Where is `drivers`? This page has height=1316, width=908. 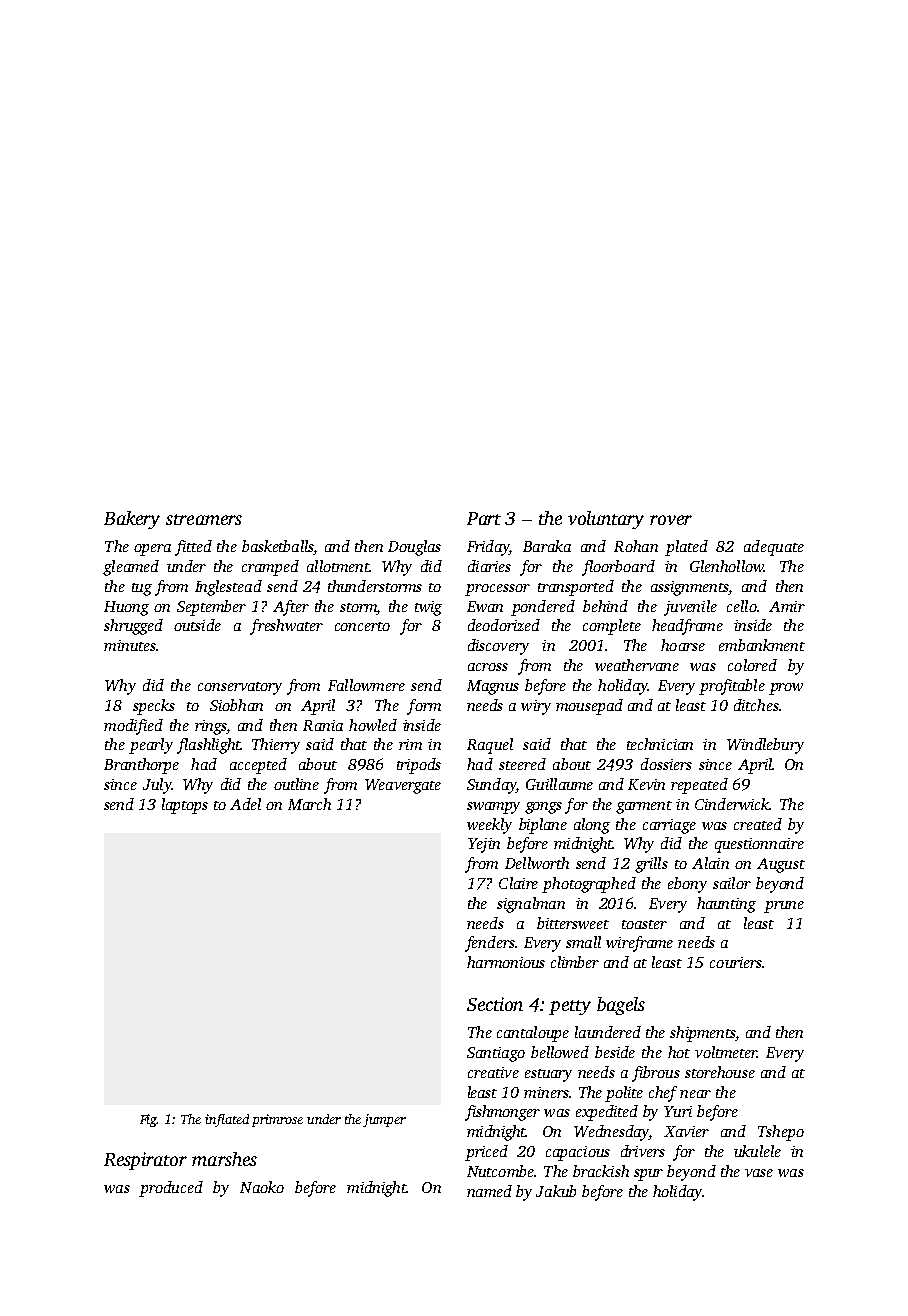
drivers is located at coordinates (643, 1151).
